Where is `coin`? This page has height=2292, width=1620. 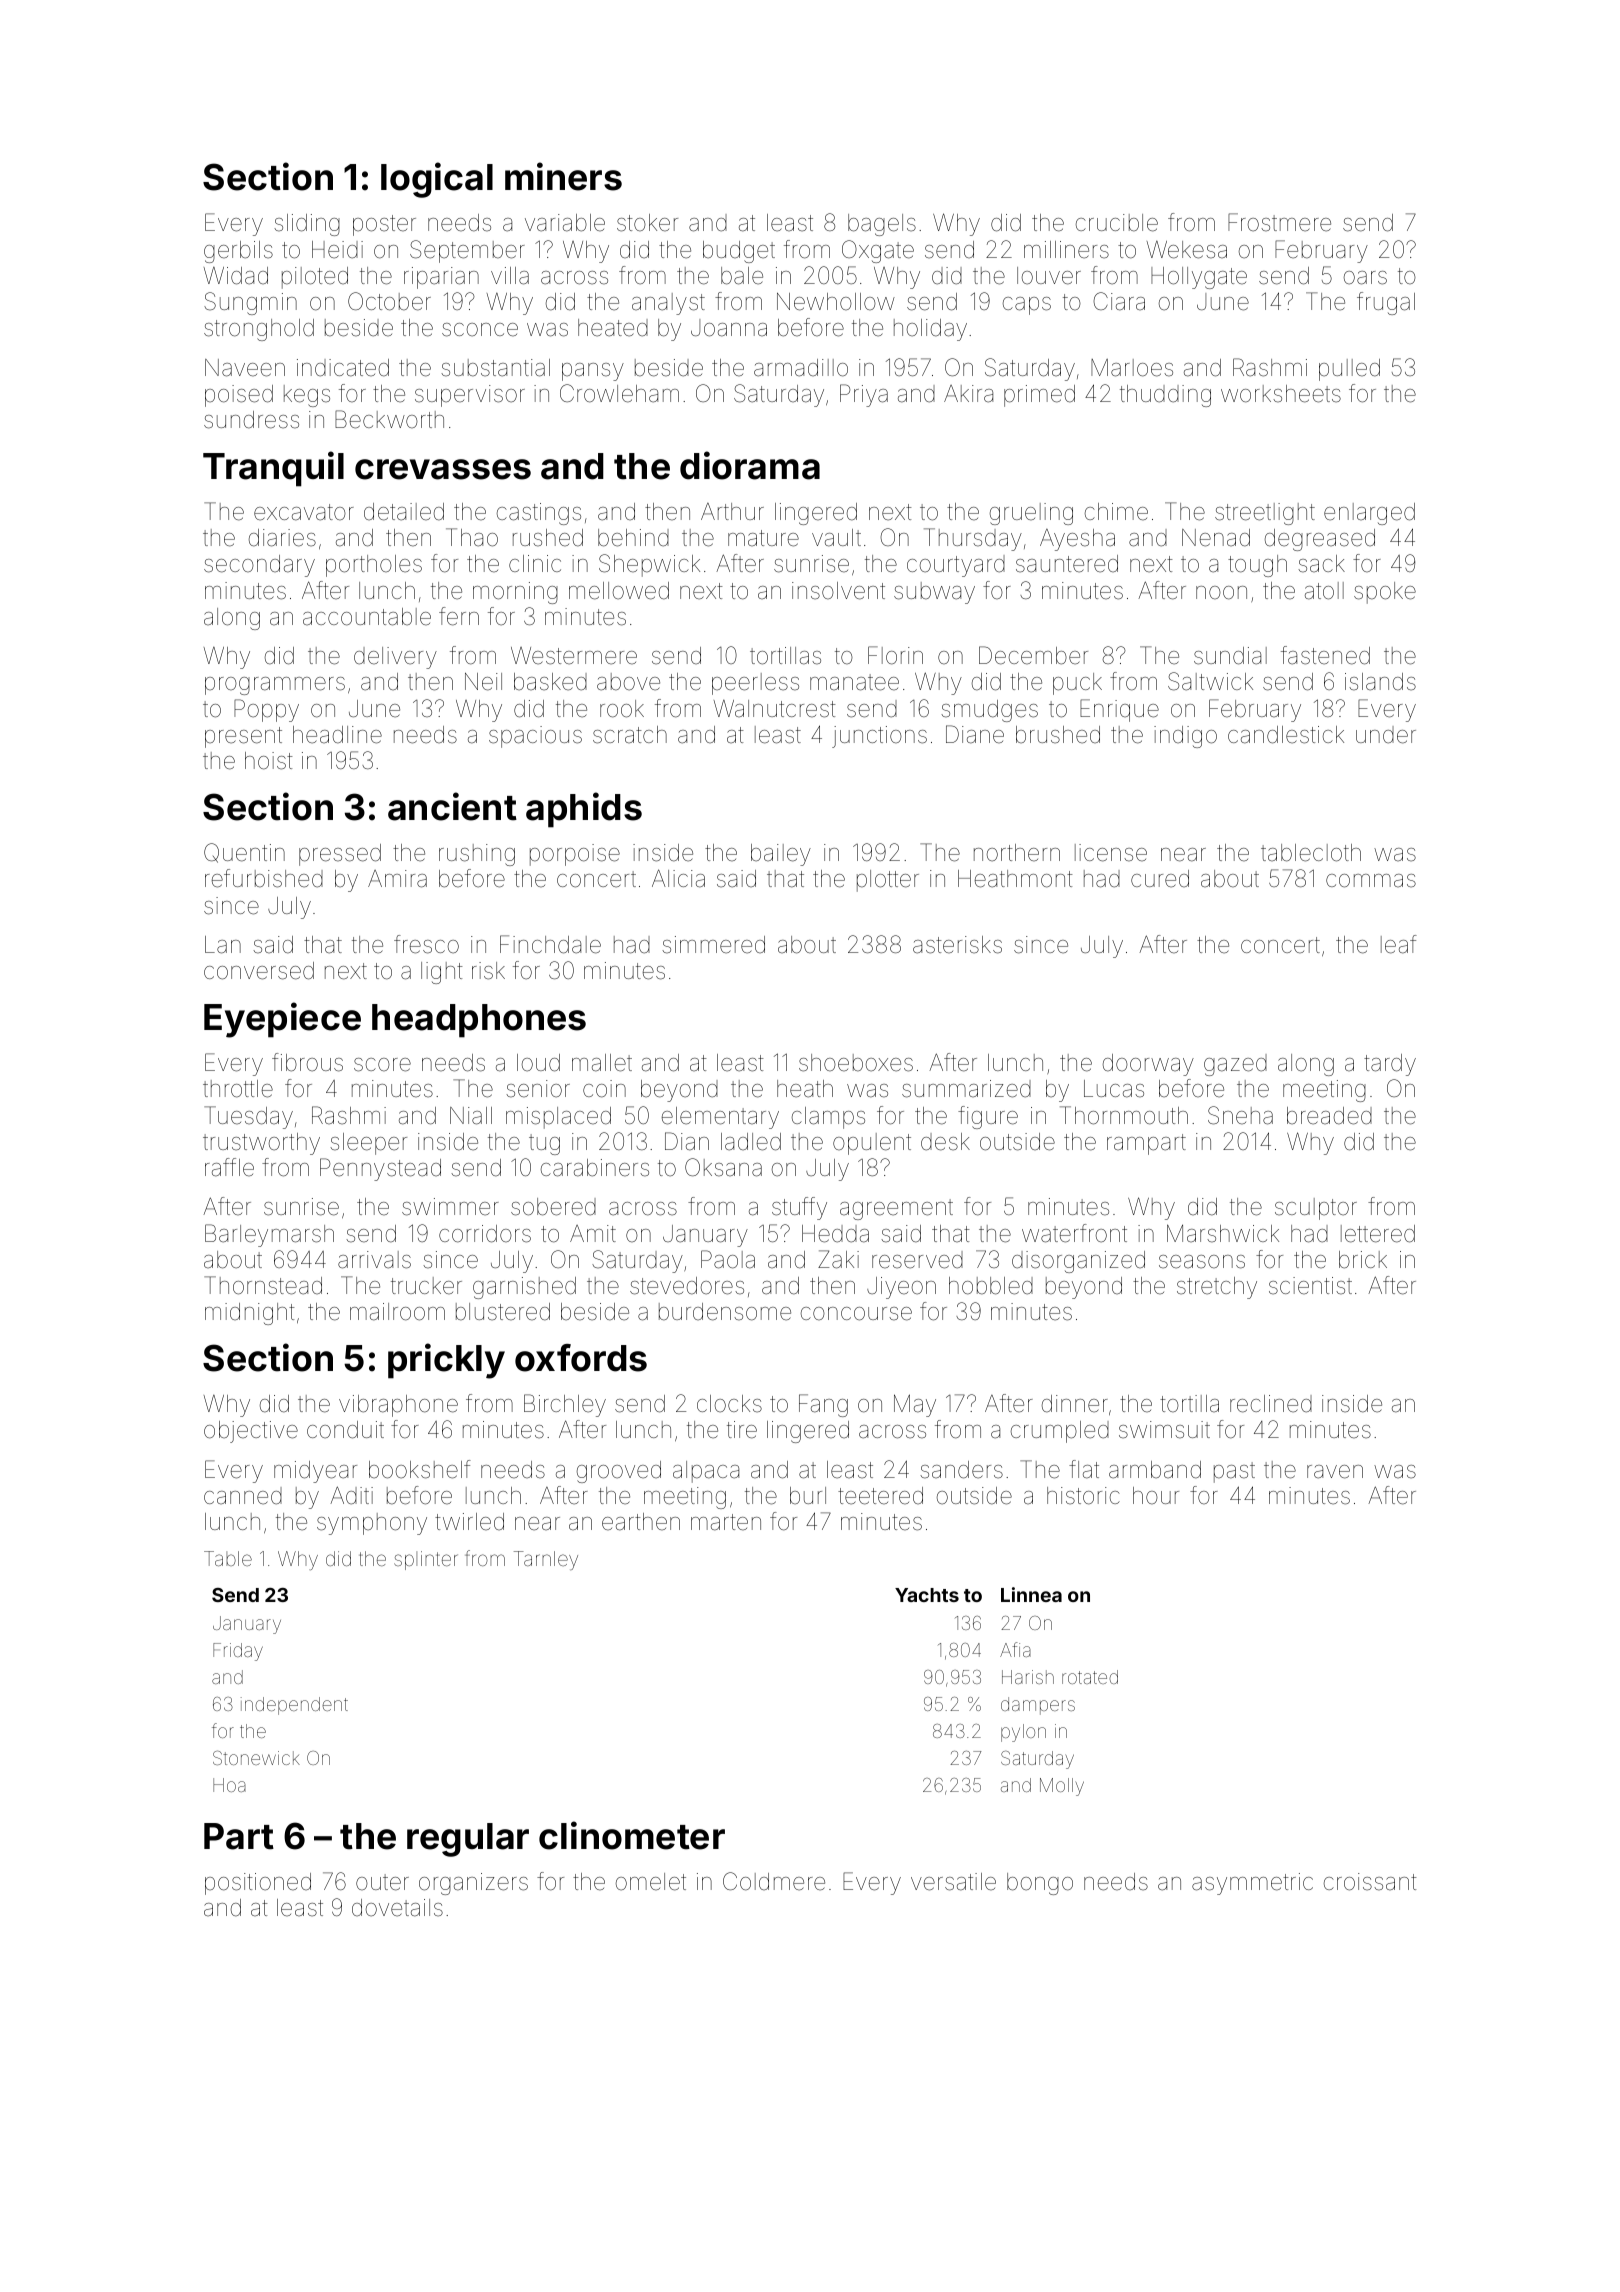
coin is located at coordinates (604, 1089).
